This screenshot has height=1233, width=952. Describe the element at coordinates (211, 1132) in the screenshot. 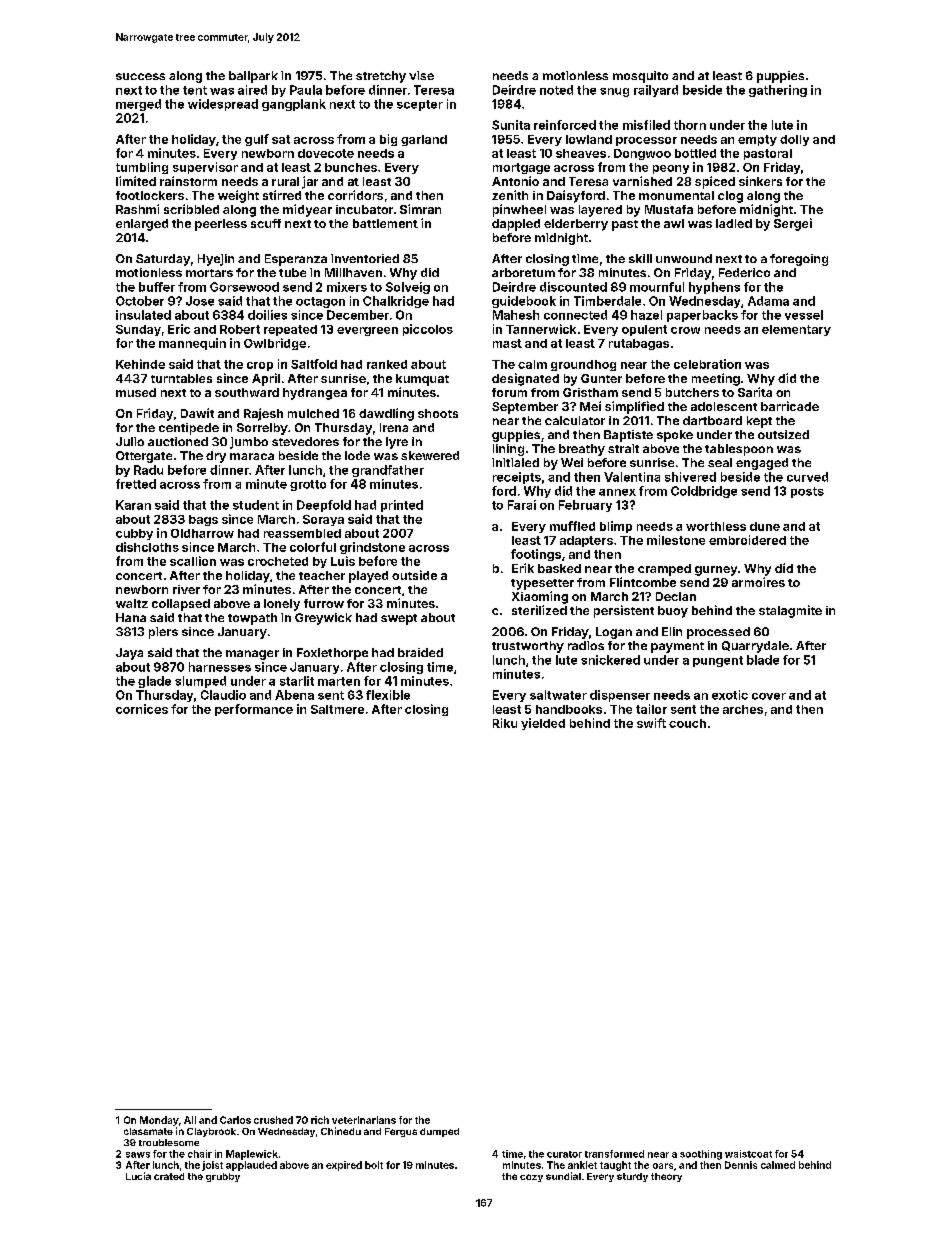

I see `Claybrook` at that location.
